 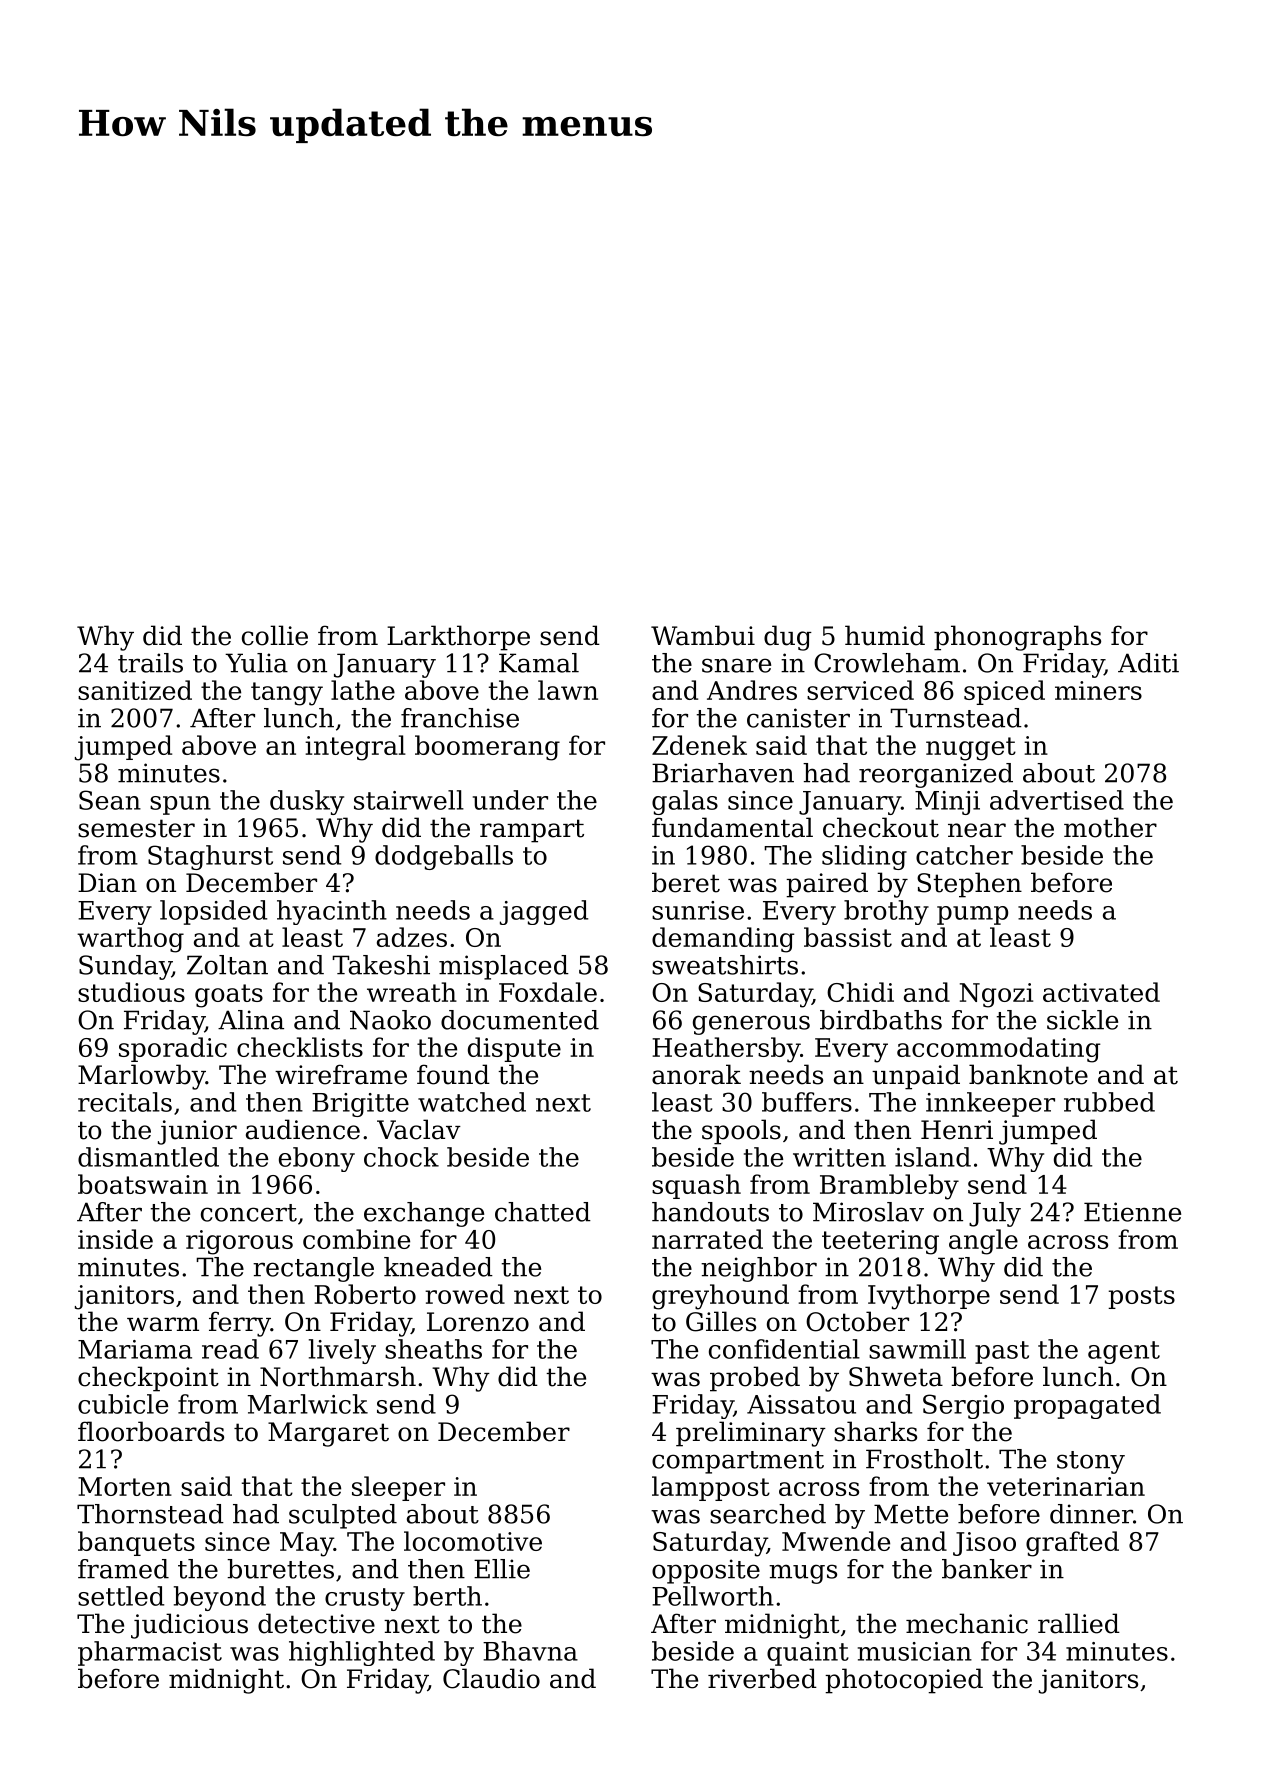 What do you see at coordinates (510, 800) in the document?
I see `under` at bounding box center [510, 800].
